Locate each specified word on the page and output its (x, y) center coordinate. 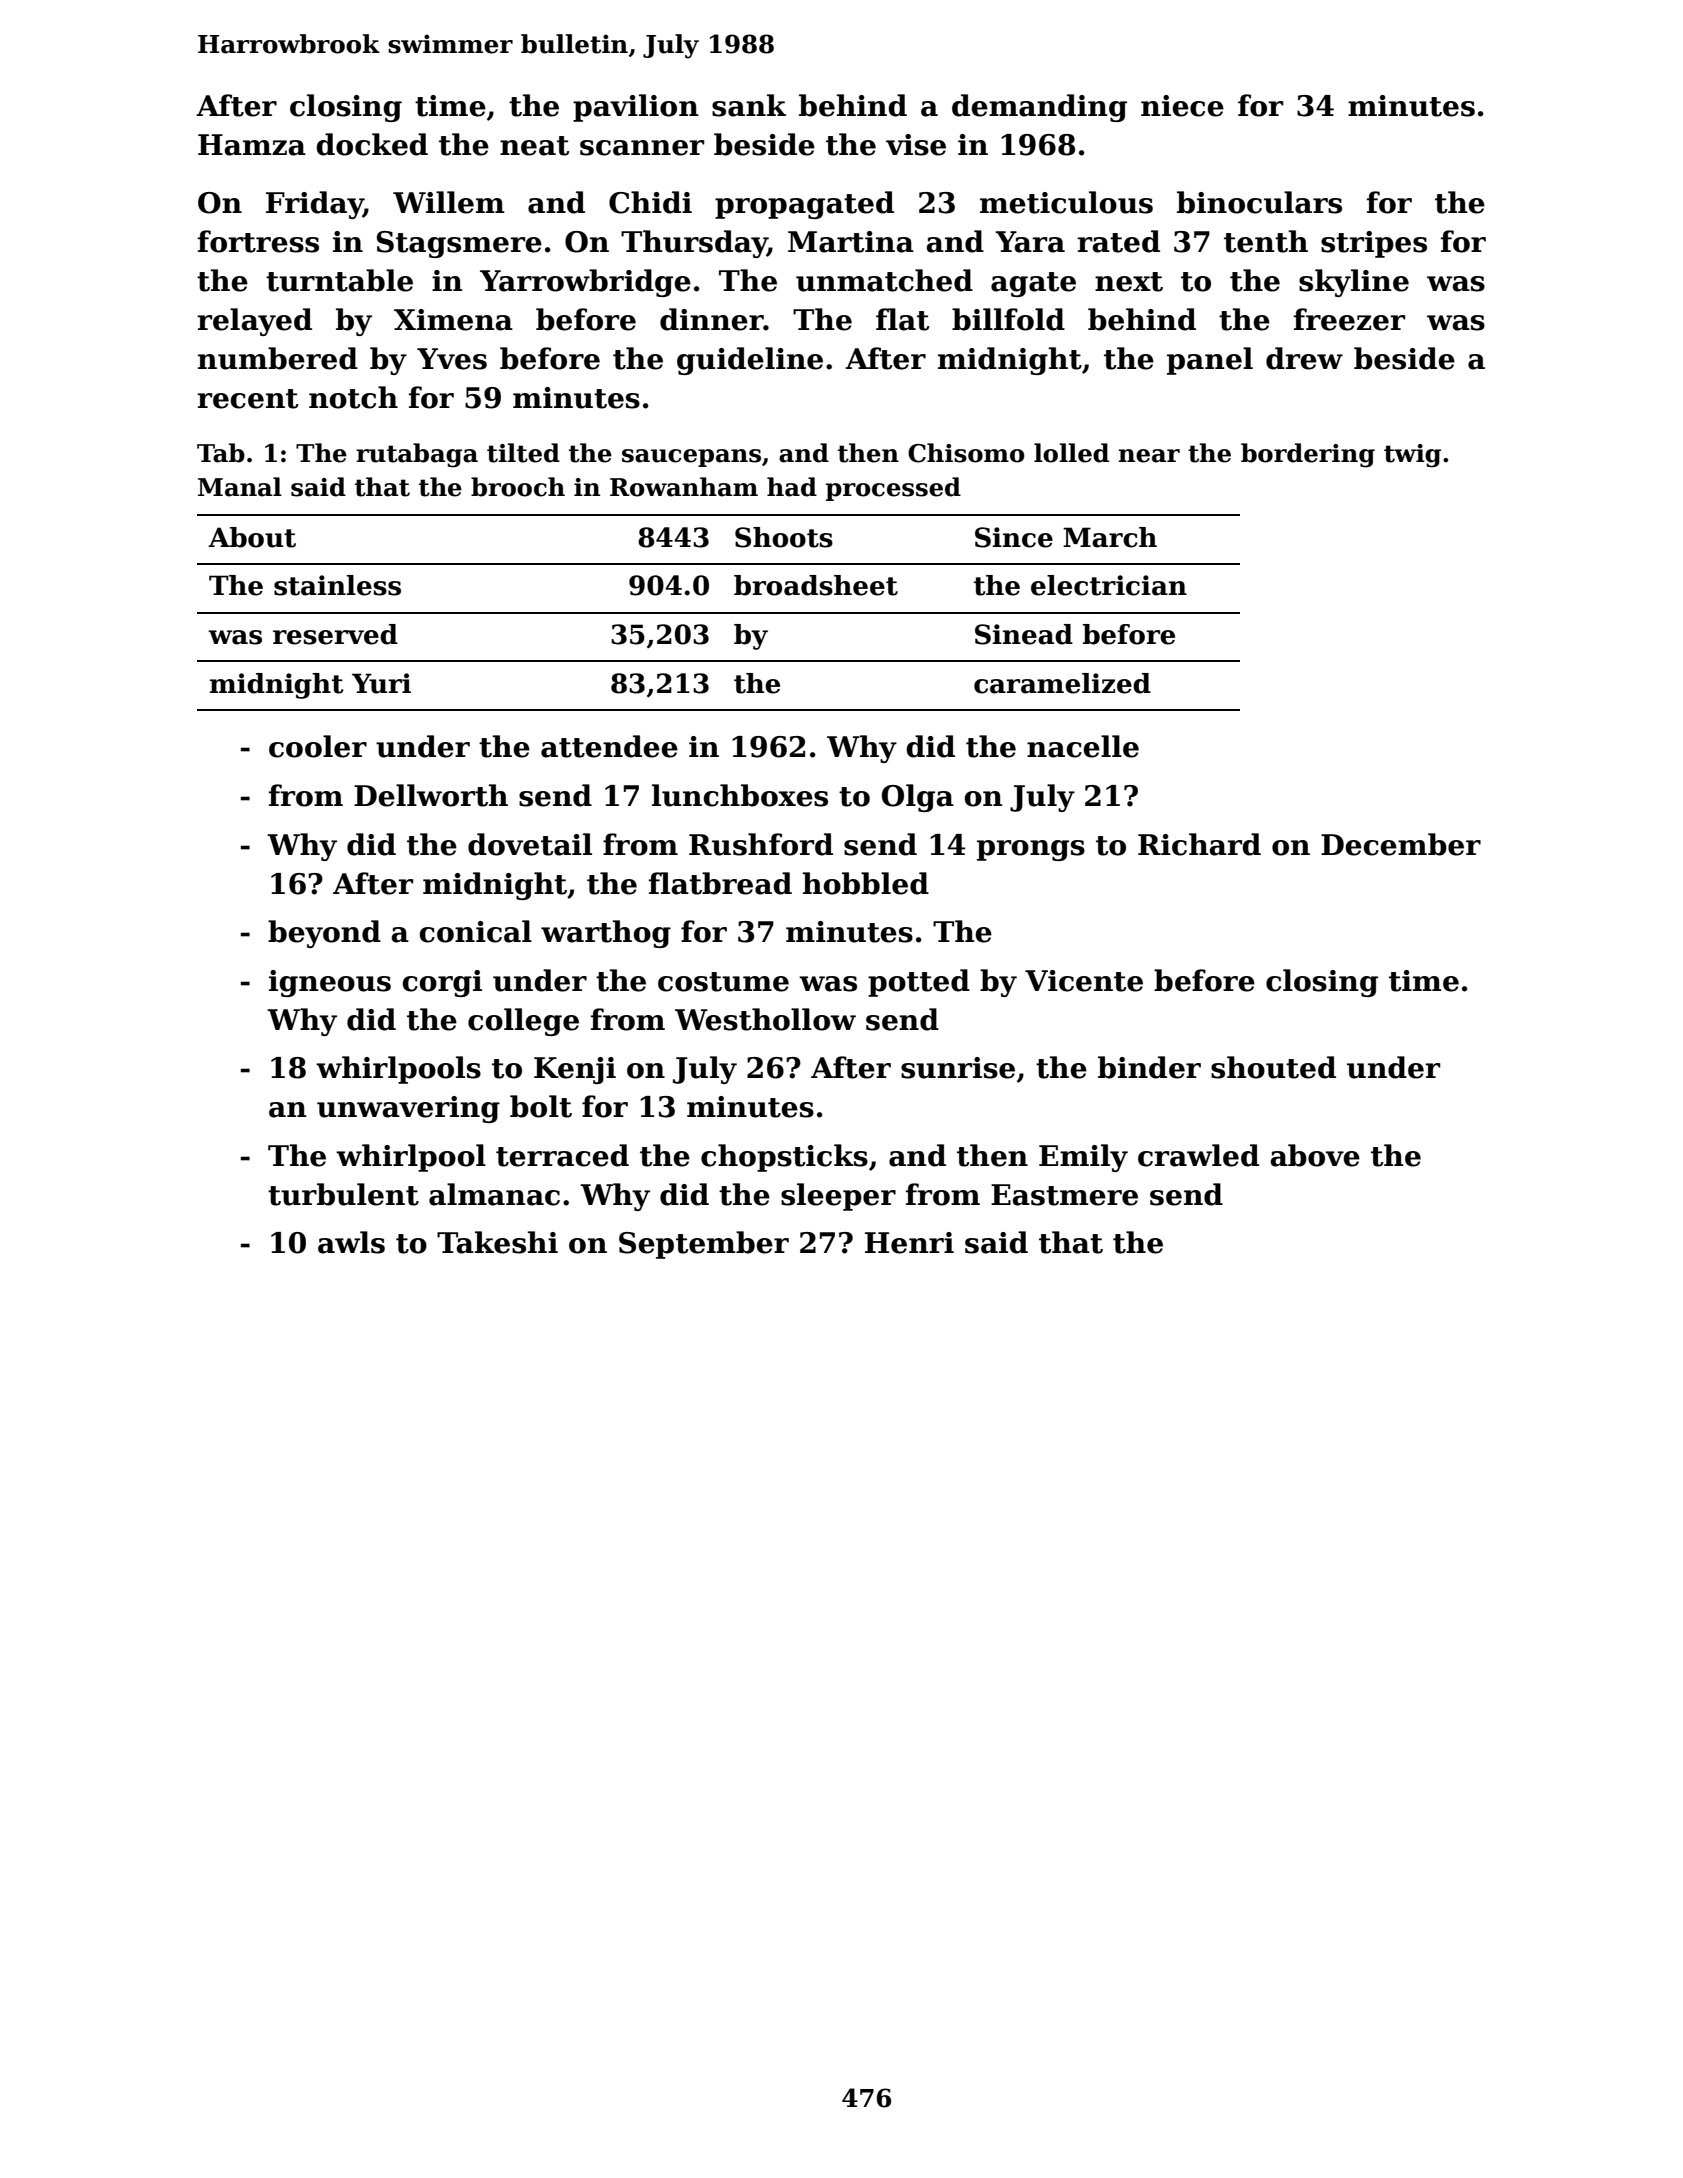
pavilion (636, 108)
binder (1149, 1067)
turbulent (343, 1194)
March (1110, 537)
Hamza (252, 145)
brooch (518, 487)
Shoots (784, 537)
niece (1182, 106)
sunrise (958, 1068)
